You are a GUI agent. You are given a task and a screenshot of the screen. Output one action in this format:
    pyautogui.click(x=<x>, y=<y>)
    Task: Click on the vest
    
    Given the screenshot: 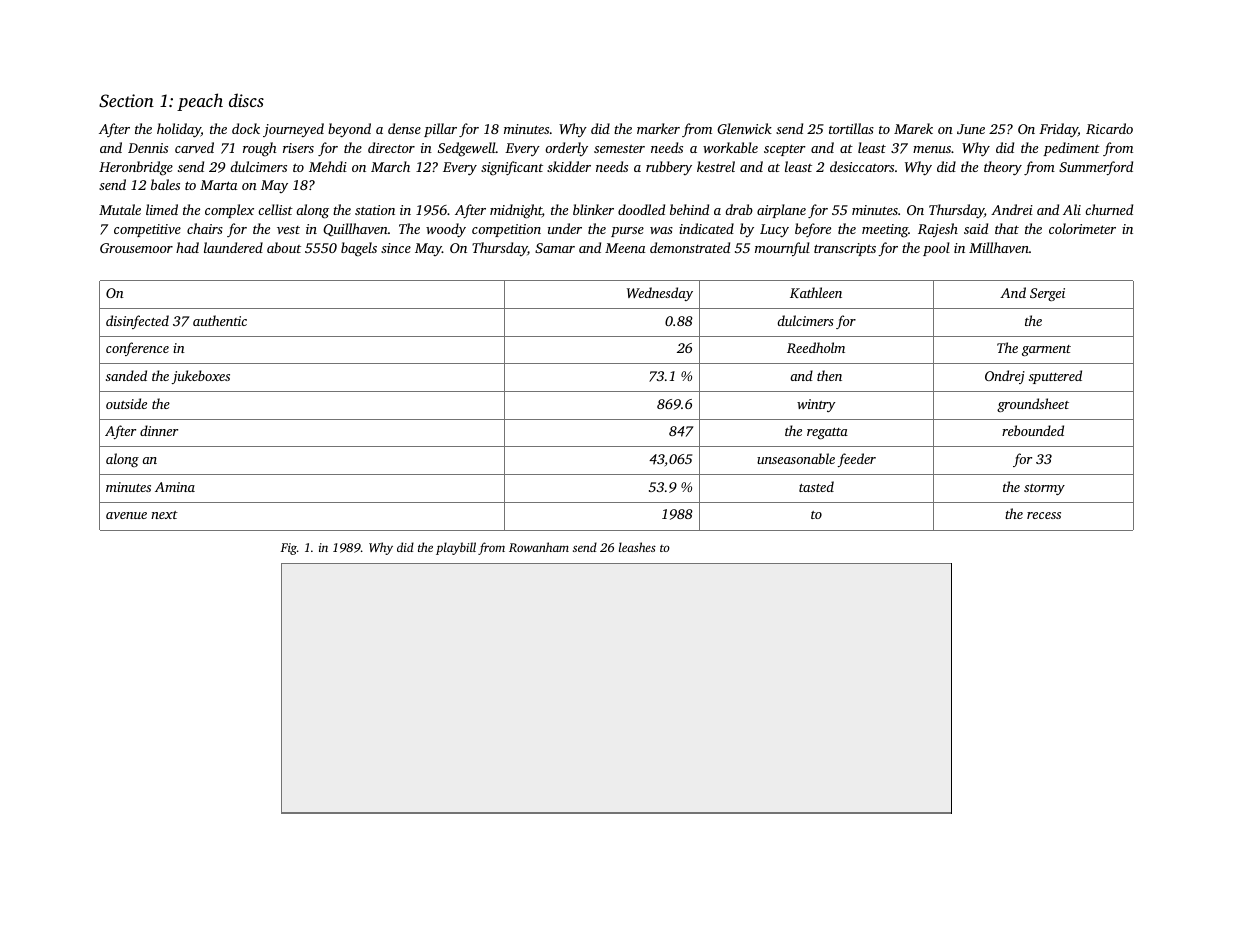 What is the action you would take?
    pyautogui.click(x=288, y=230)
